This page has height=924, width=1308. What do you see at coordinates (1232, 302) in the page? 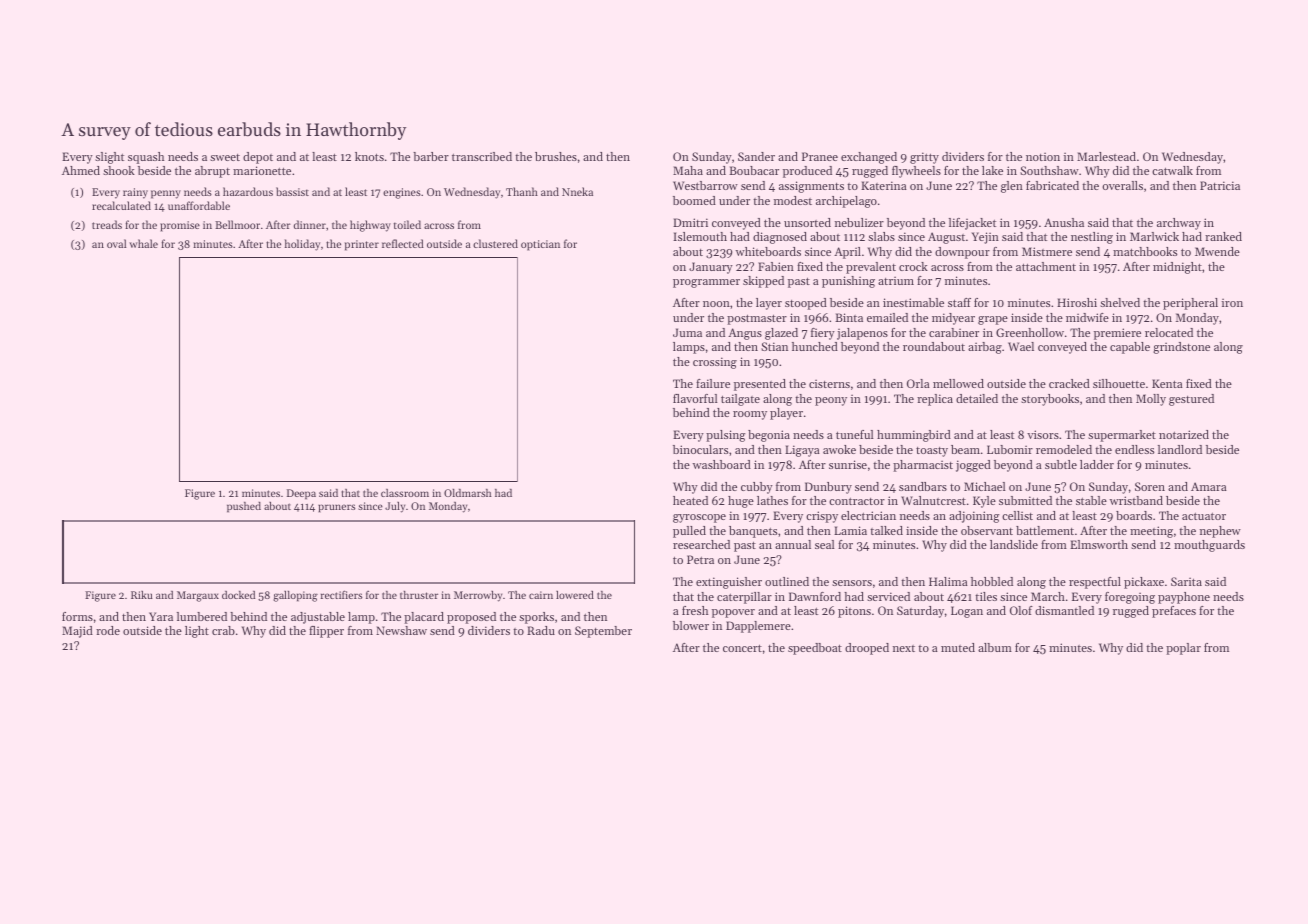
I see `iron` at bounding box center [1232, 302].
